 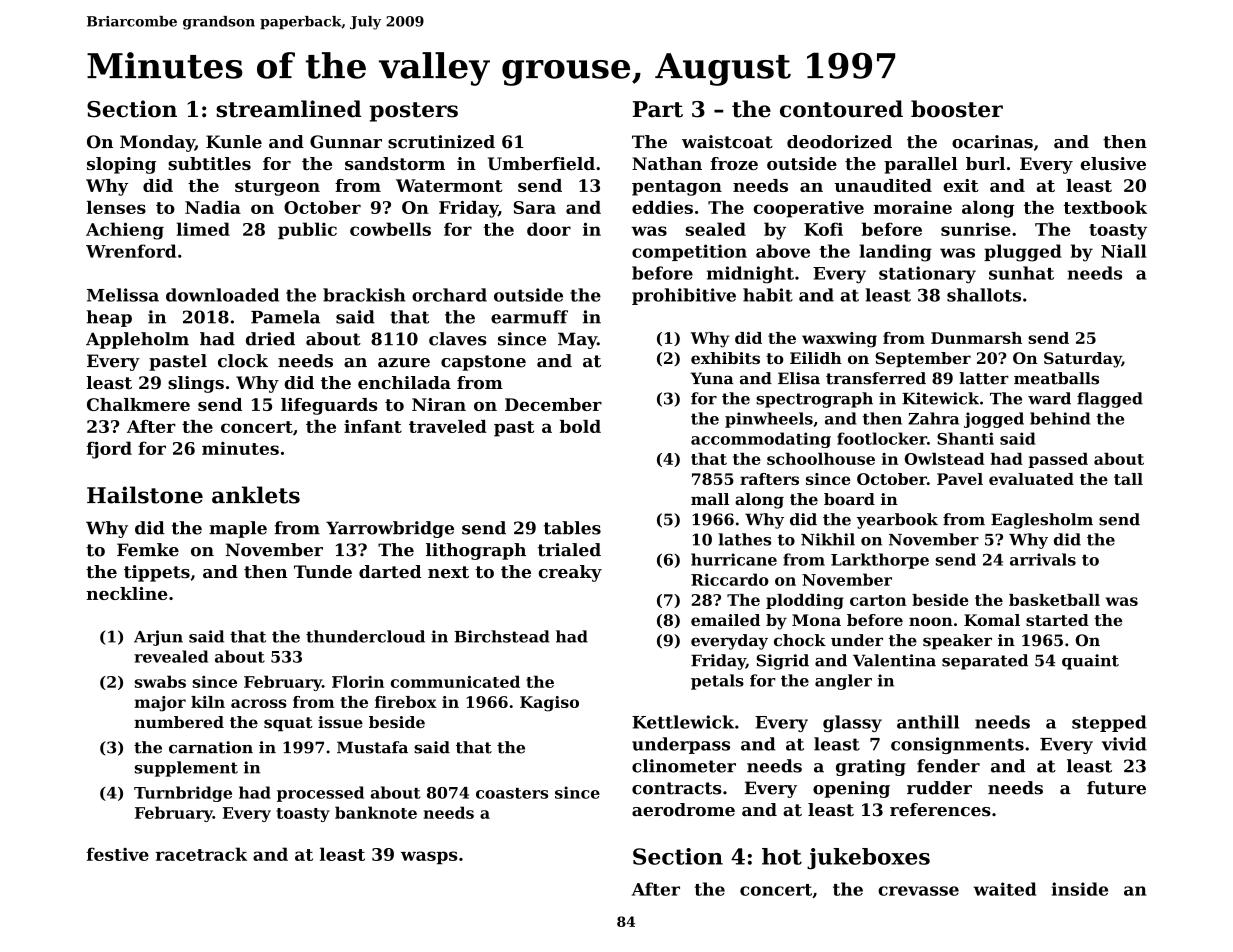 I want to click on eddies, so click(x=662, y=207).
